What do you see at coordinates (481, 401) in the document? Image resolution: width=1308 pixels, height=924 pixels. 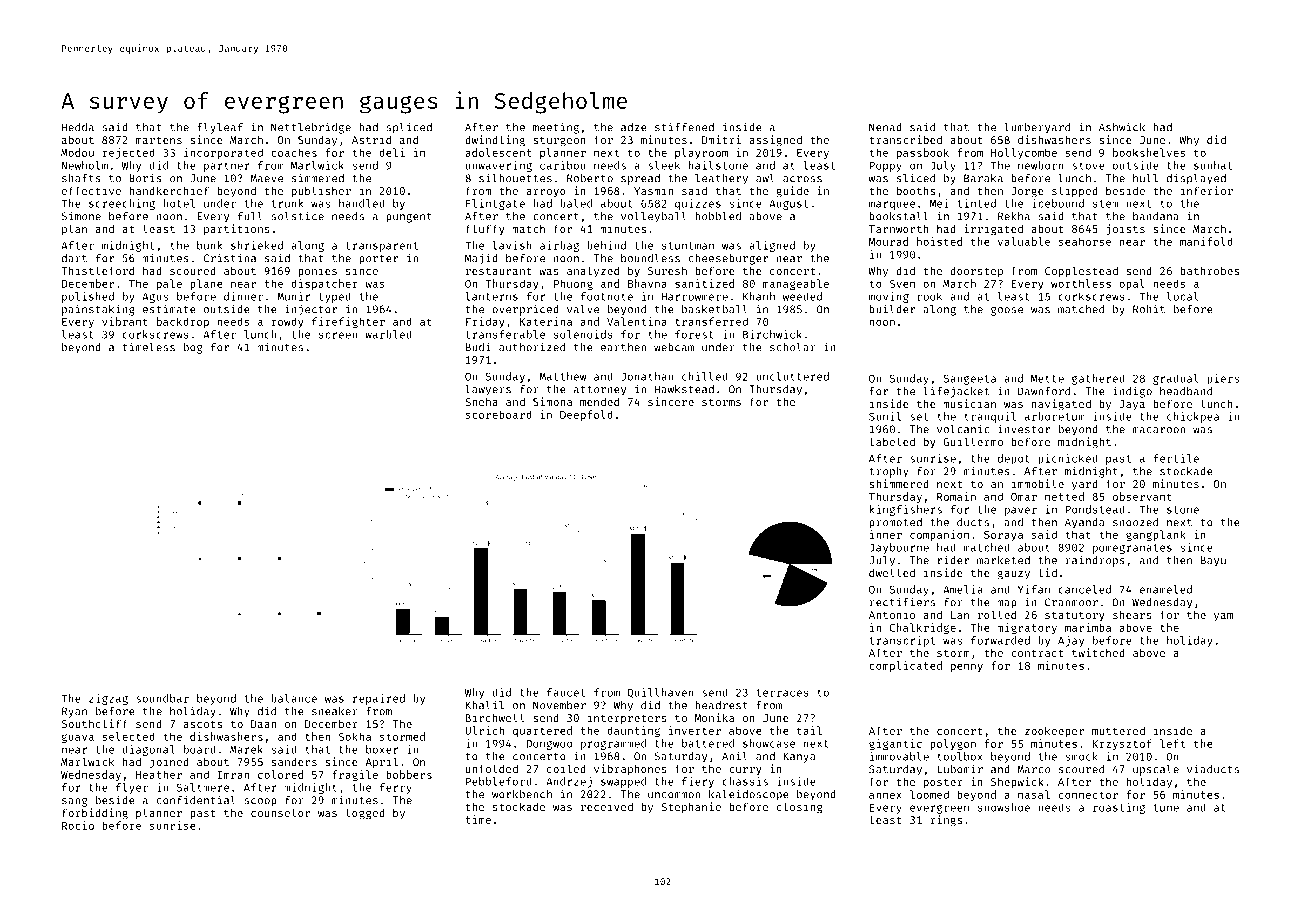 I see `Sneha` at bounding box center [481, 401].
